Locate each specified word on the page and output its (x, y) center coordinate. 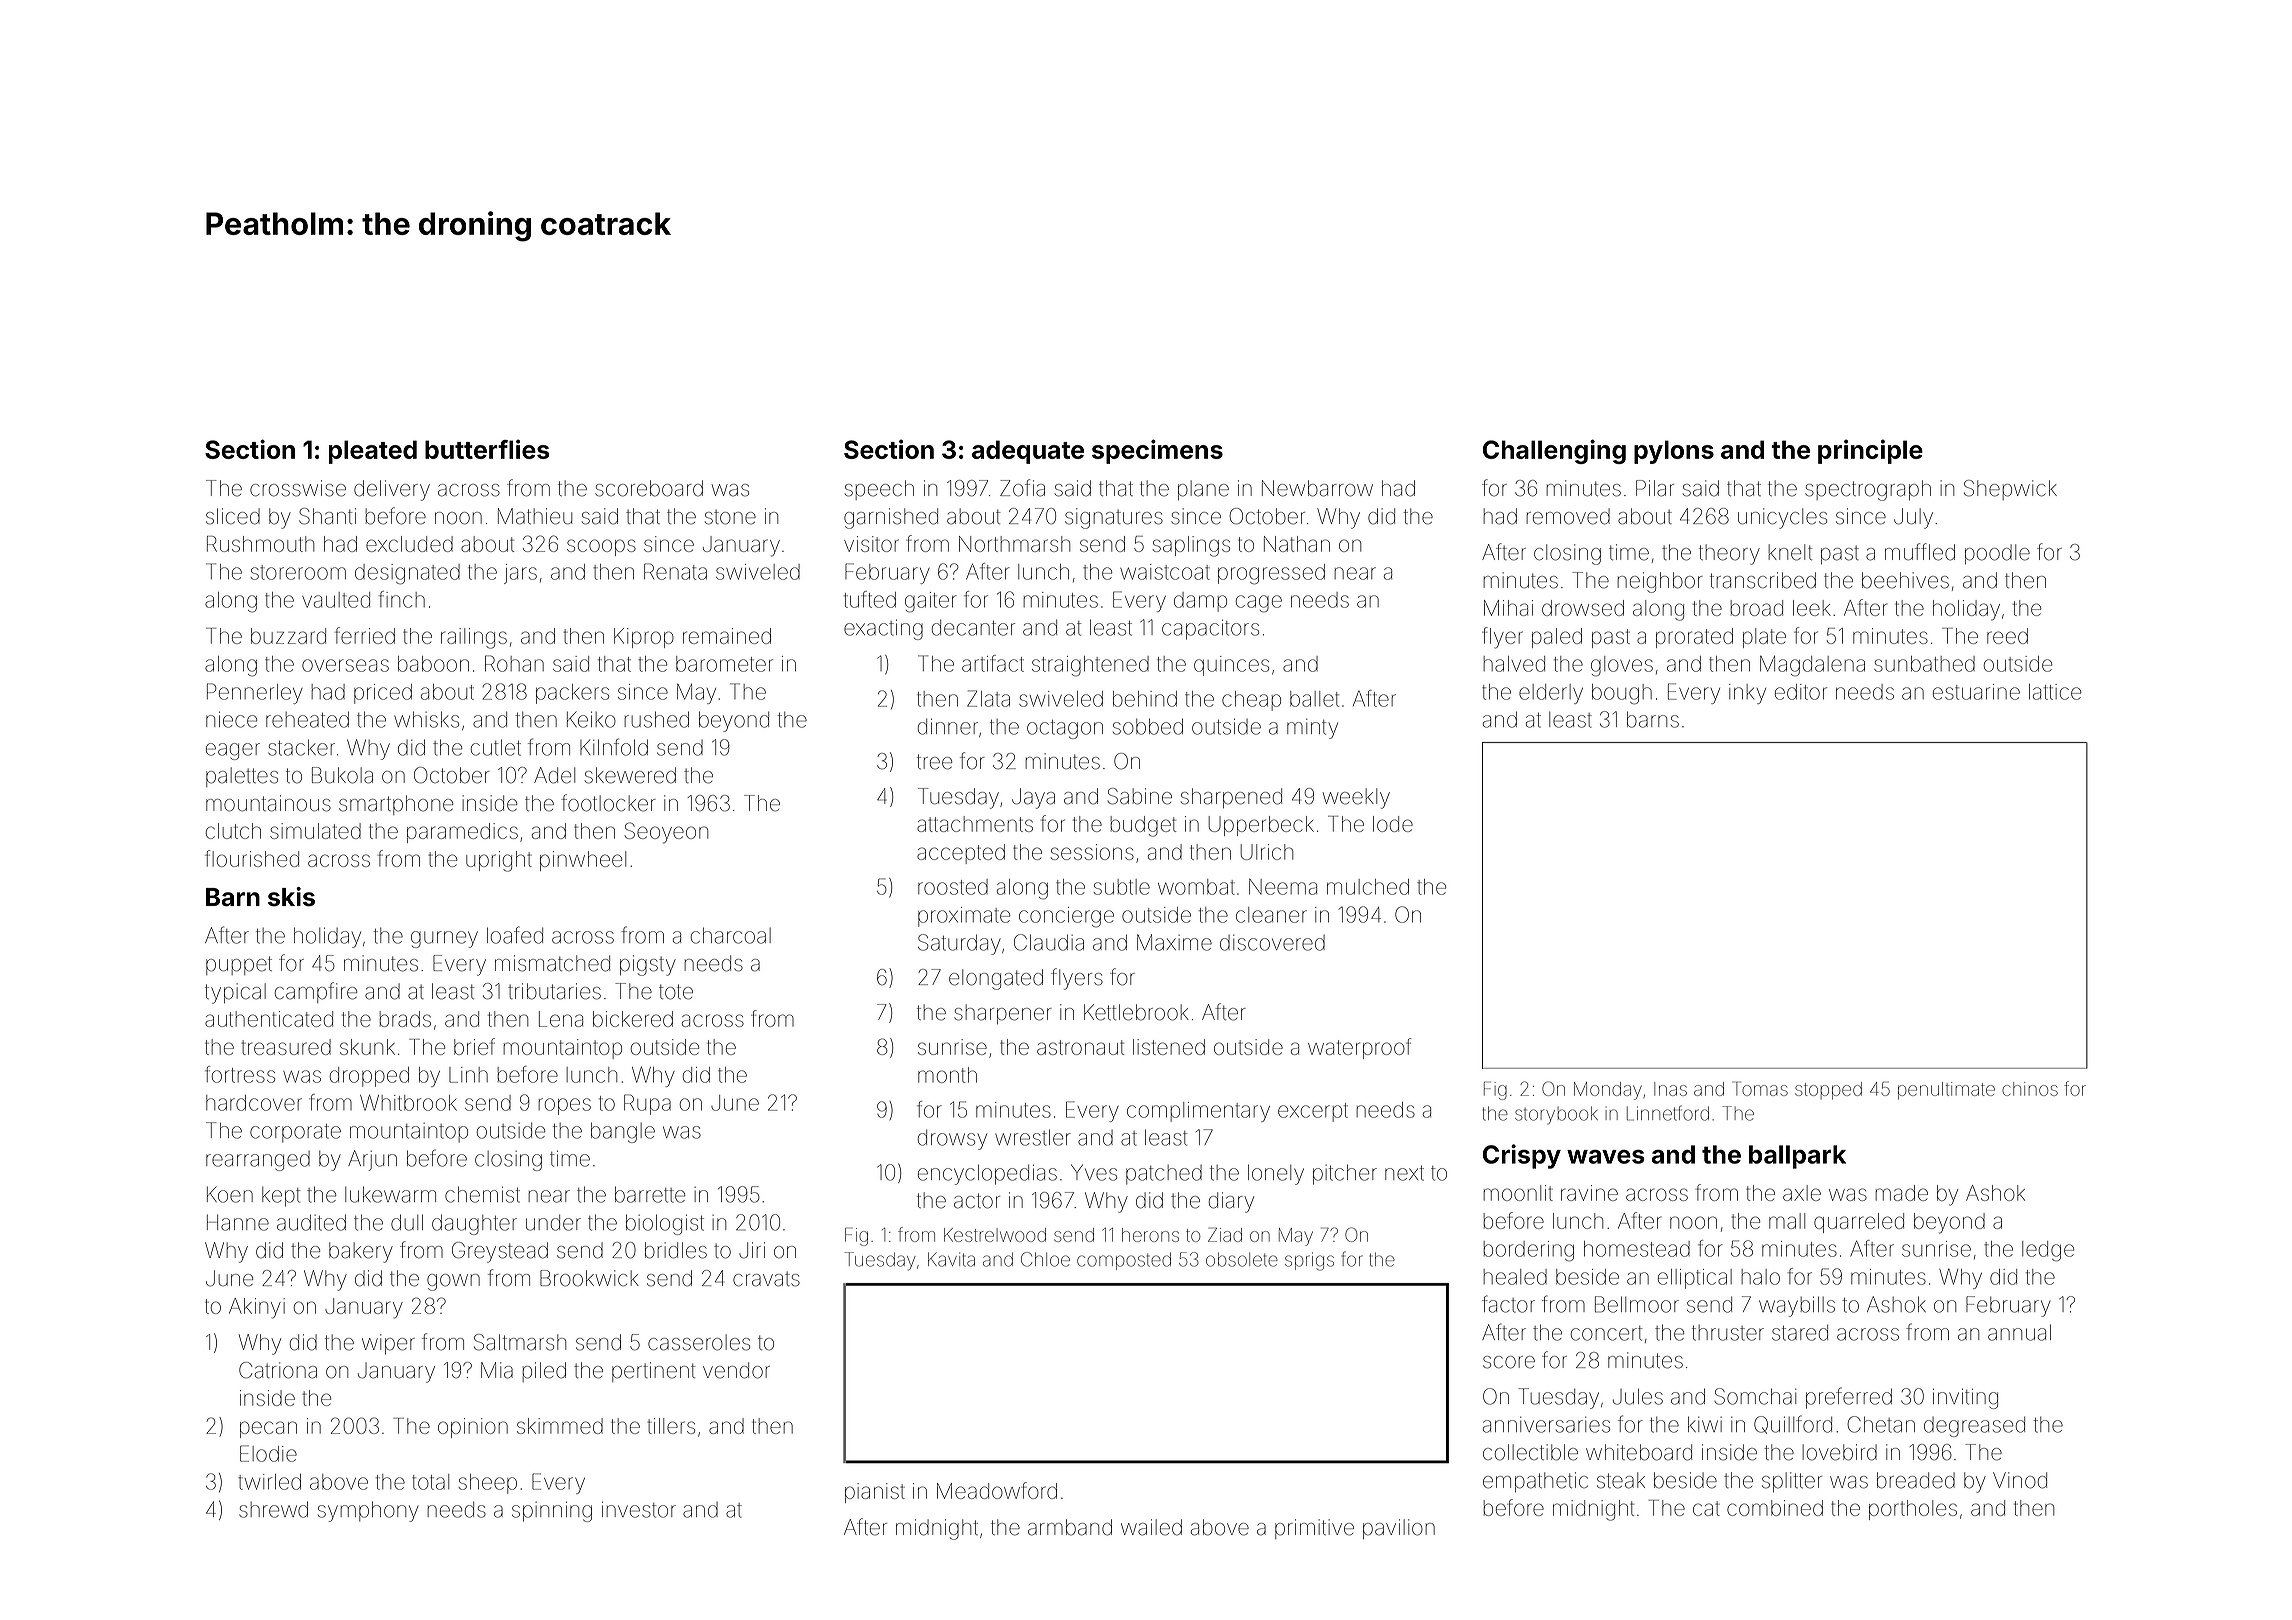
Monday (1608, 1091)
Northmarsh (1014, 544)
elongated (996, 979)
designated (407, 574)
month (947, 1075)
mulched (1368, 887)
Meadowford (997, 1490)
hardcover (254, 1103)
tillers (671, 1426)
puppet (239, 965)
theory (1729, 554)
